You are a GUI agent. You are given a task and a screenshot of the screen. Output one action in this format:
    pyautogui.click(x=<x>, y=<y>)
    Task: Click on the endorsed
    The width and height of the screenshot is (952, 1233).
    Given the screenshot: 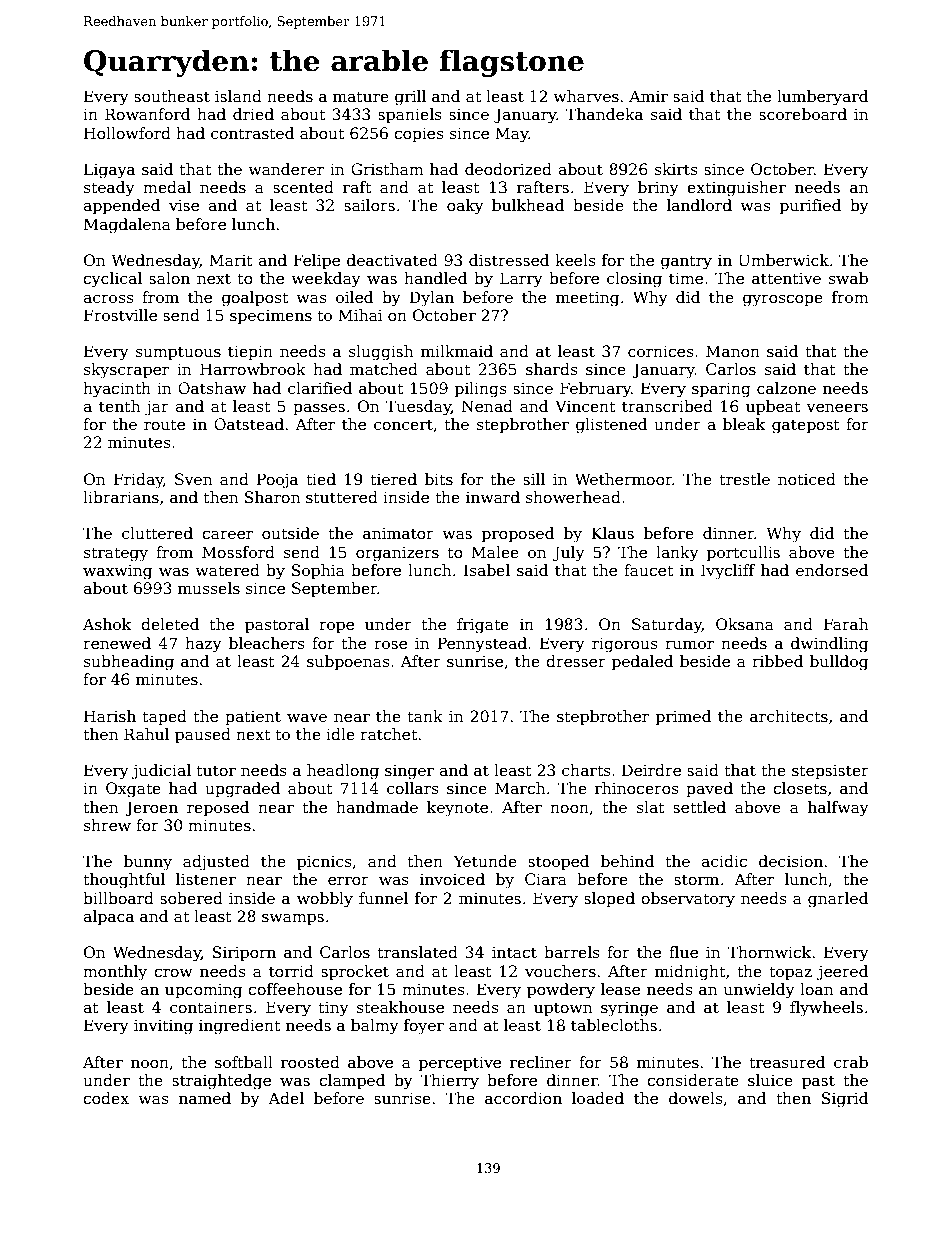 What is the action you would take?
    pyautogui.click(x=832, y=570)
